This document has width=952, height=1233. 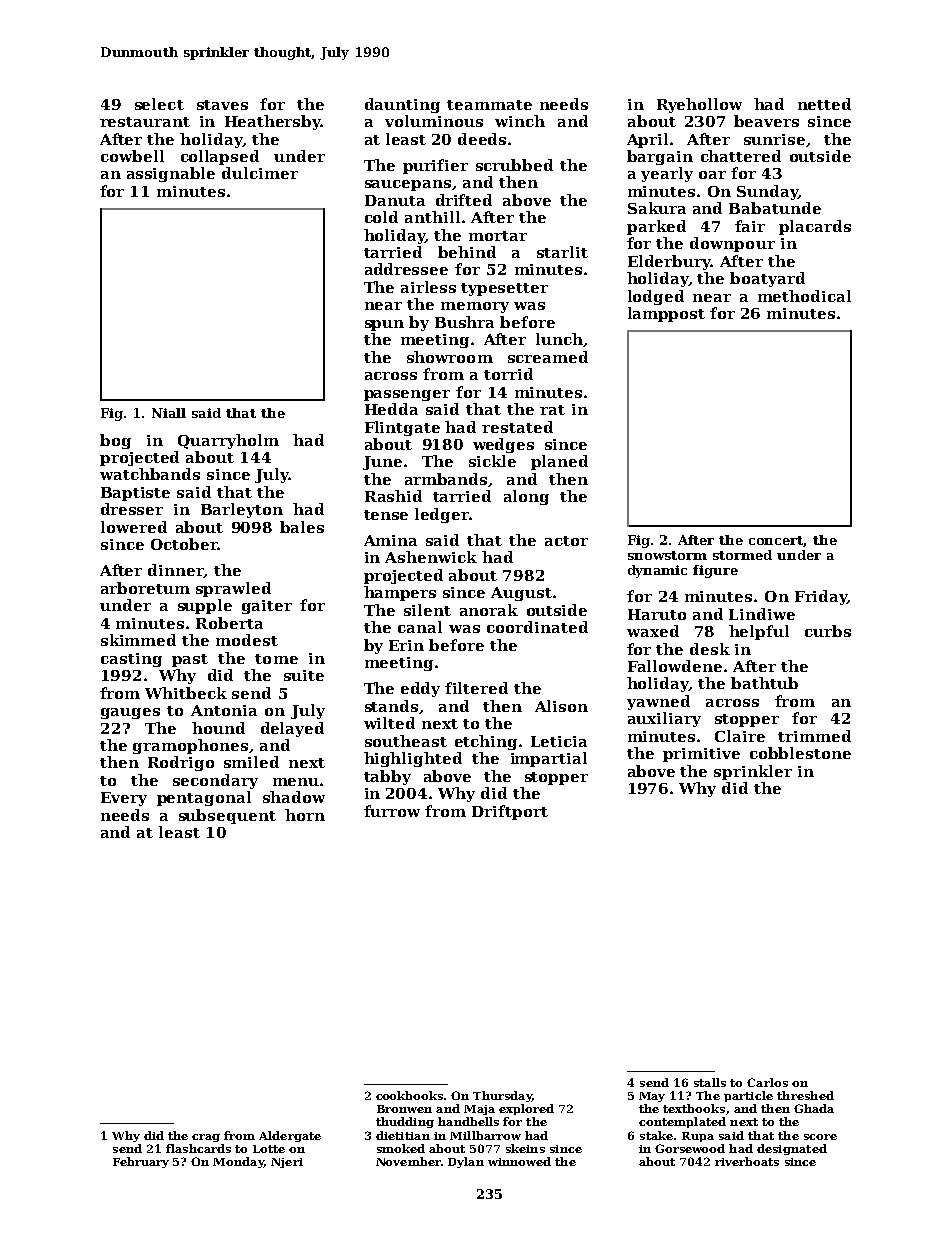 What do you see at coordinates (184, 544) in the document?
I see `October` at bounding box center [184, 544].
